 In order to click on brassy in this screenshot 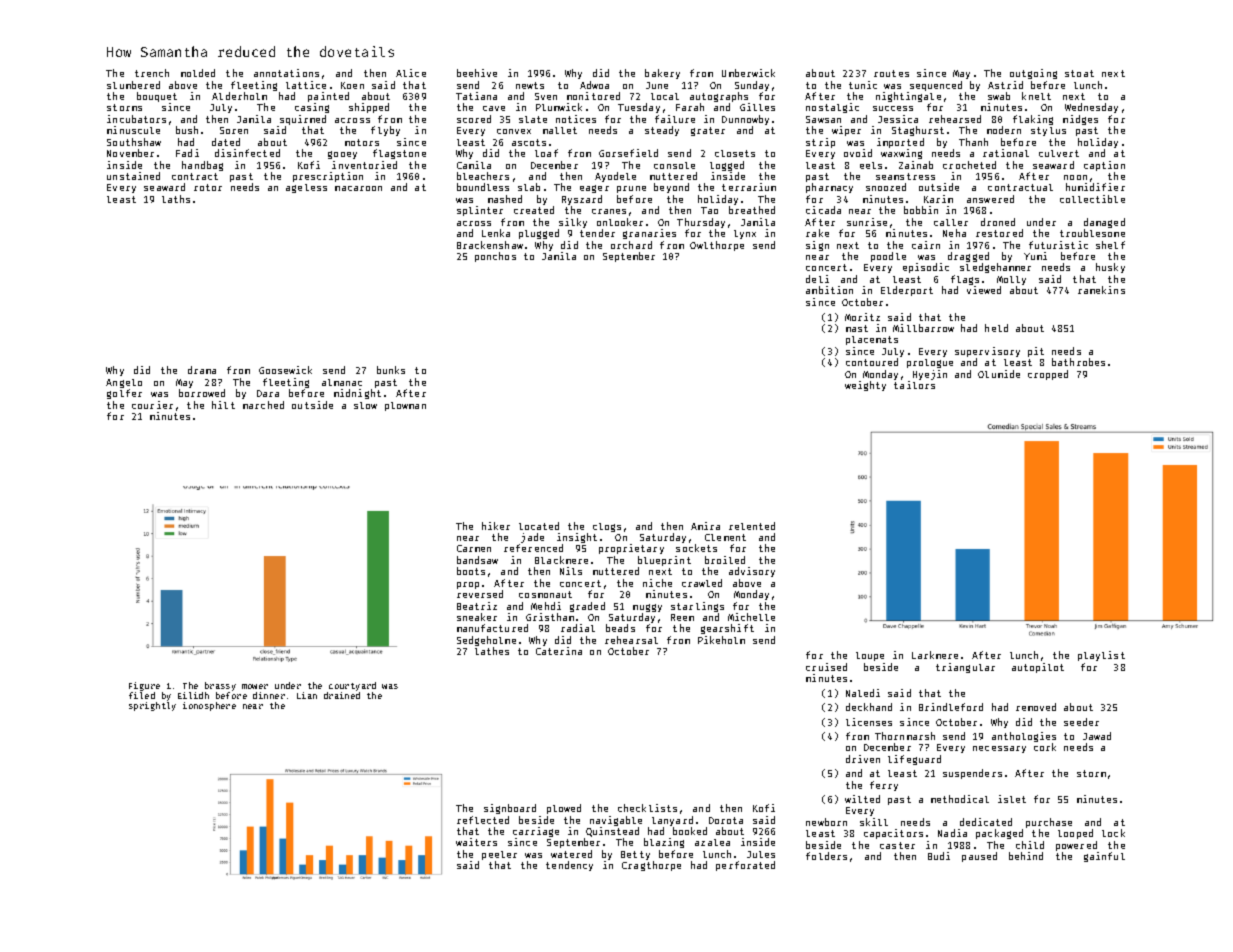, I will do `click(220, 686)`.
